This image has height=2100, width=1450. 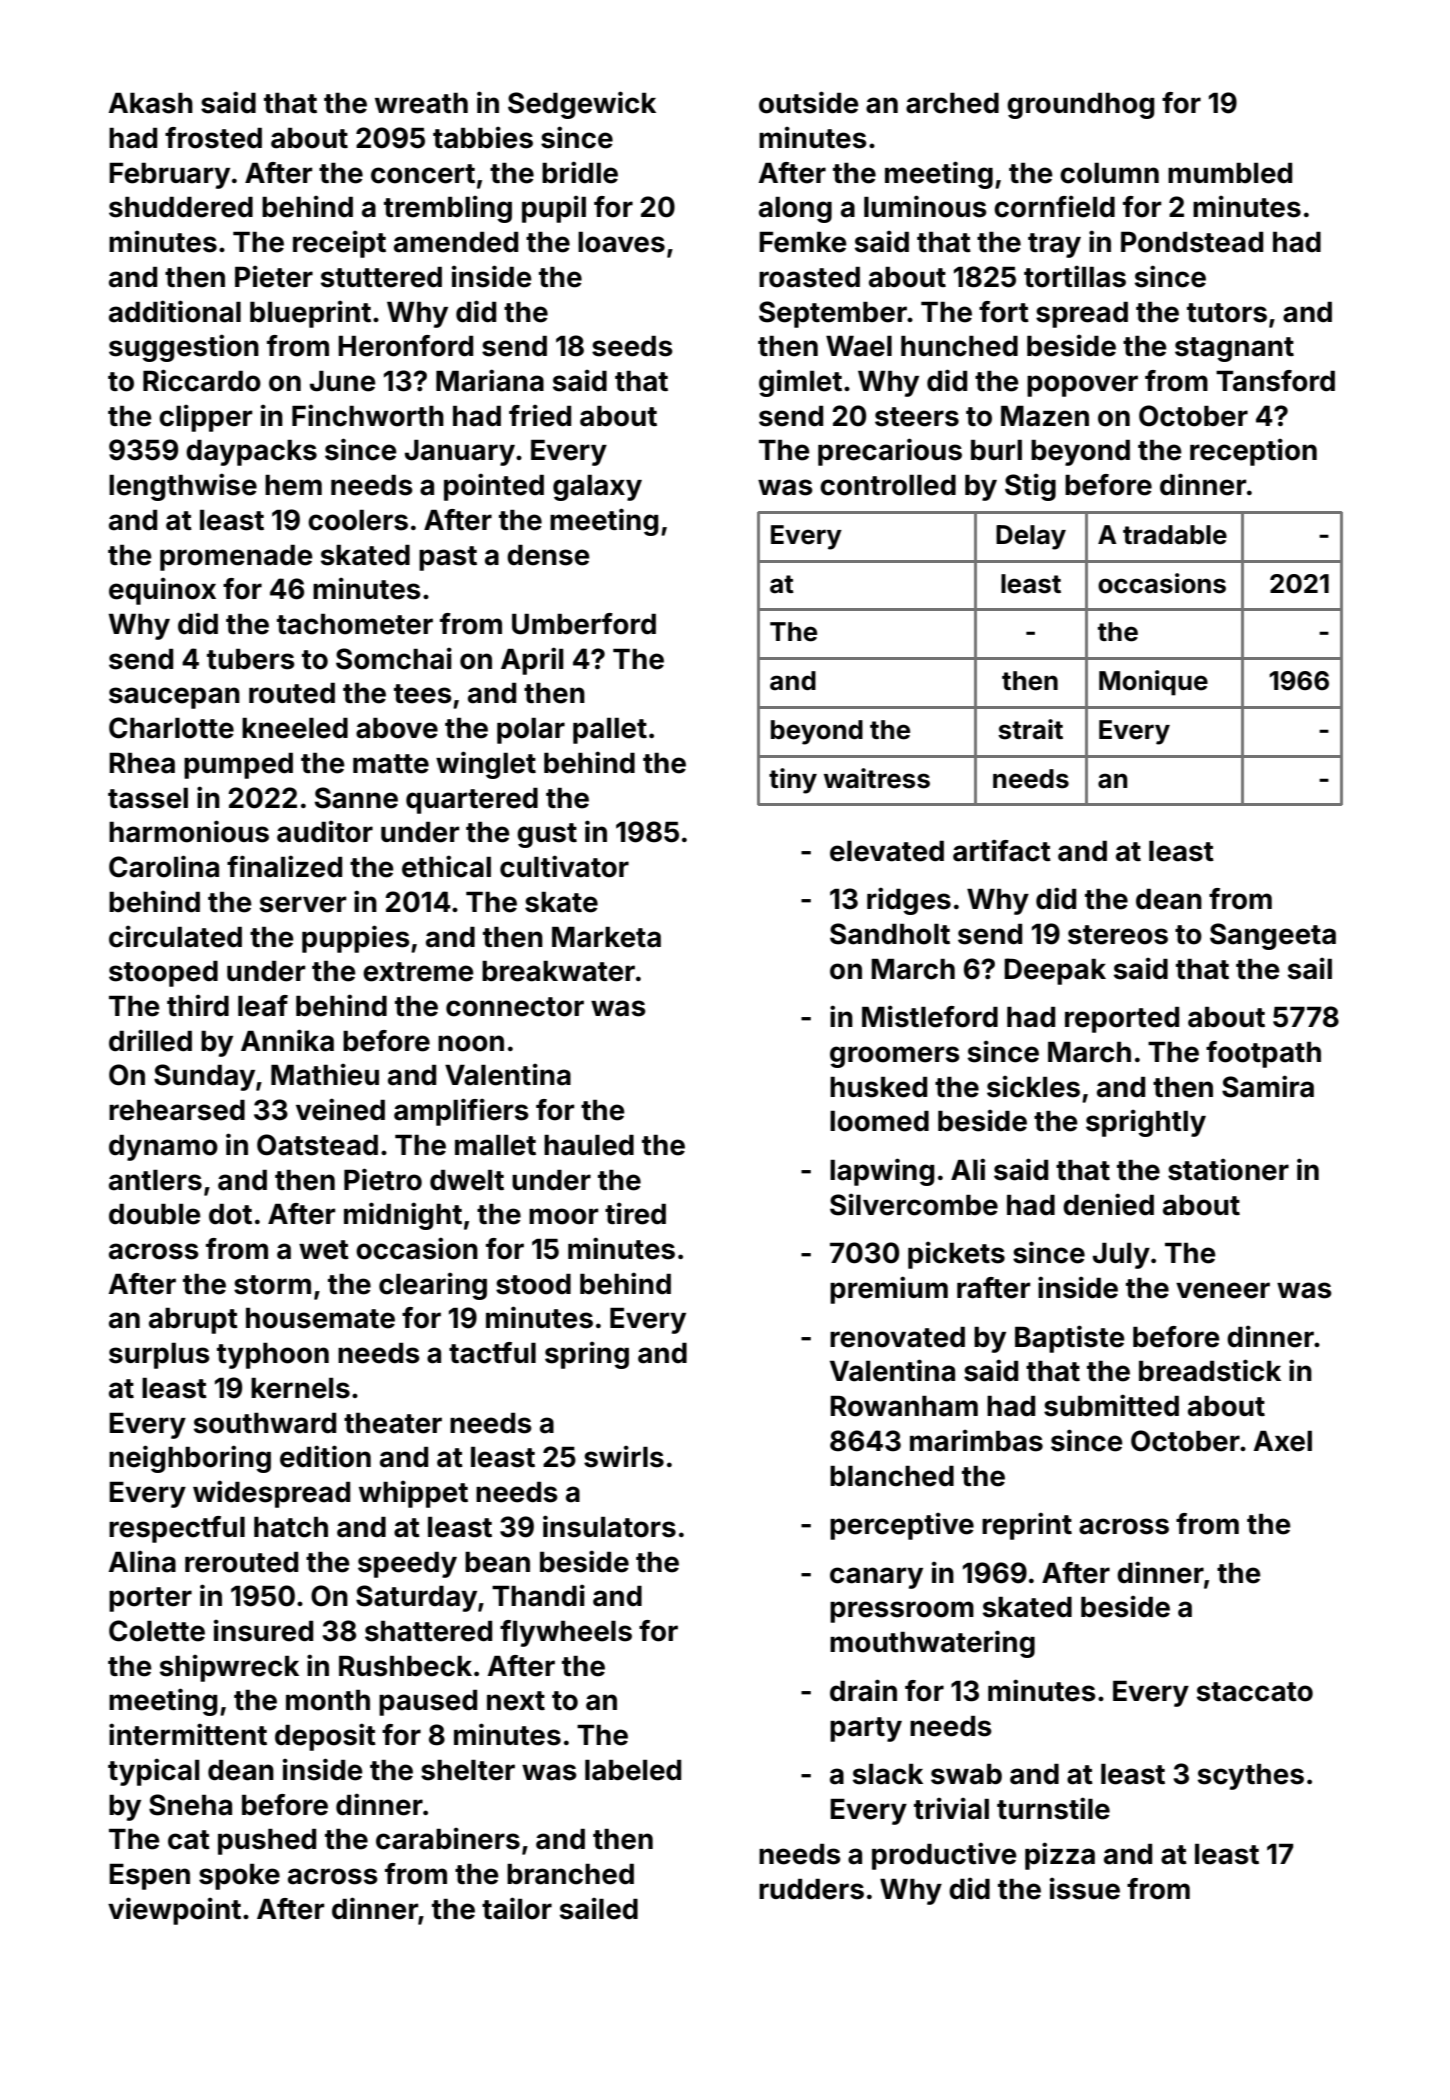 I want to click on along, so click(x=795, y=210).
